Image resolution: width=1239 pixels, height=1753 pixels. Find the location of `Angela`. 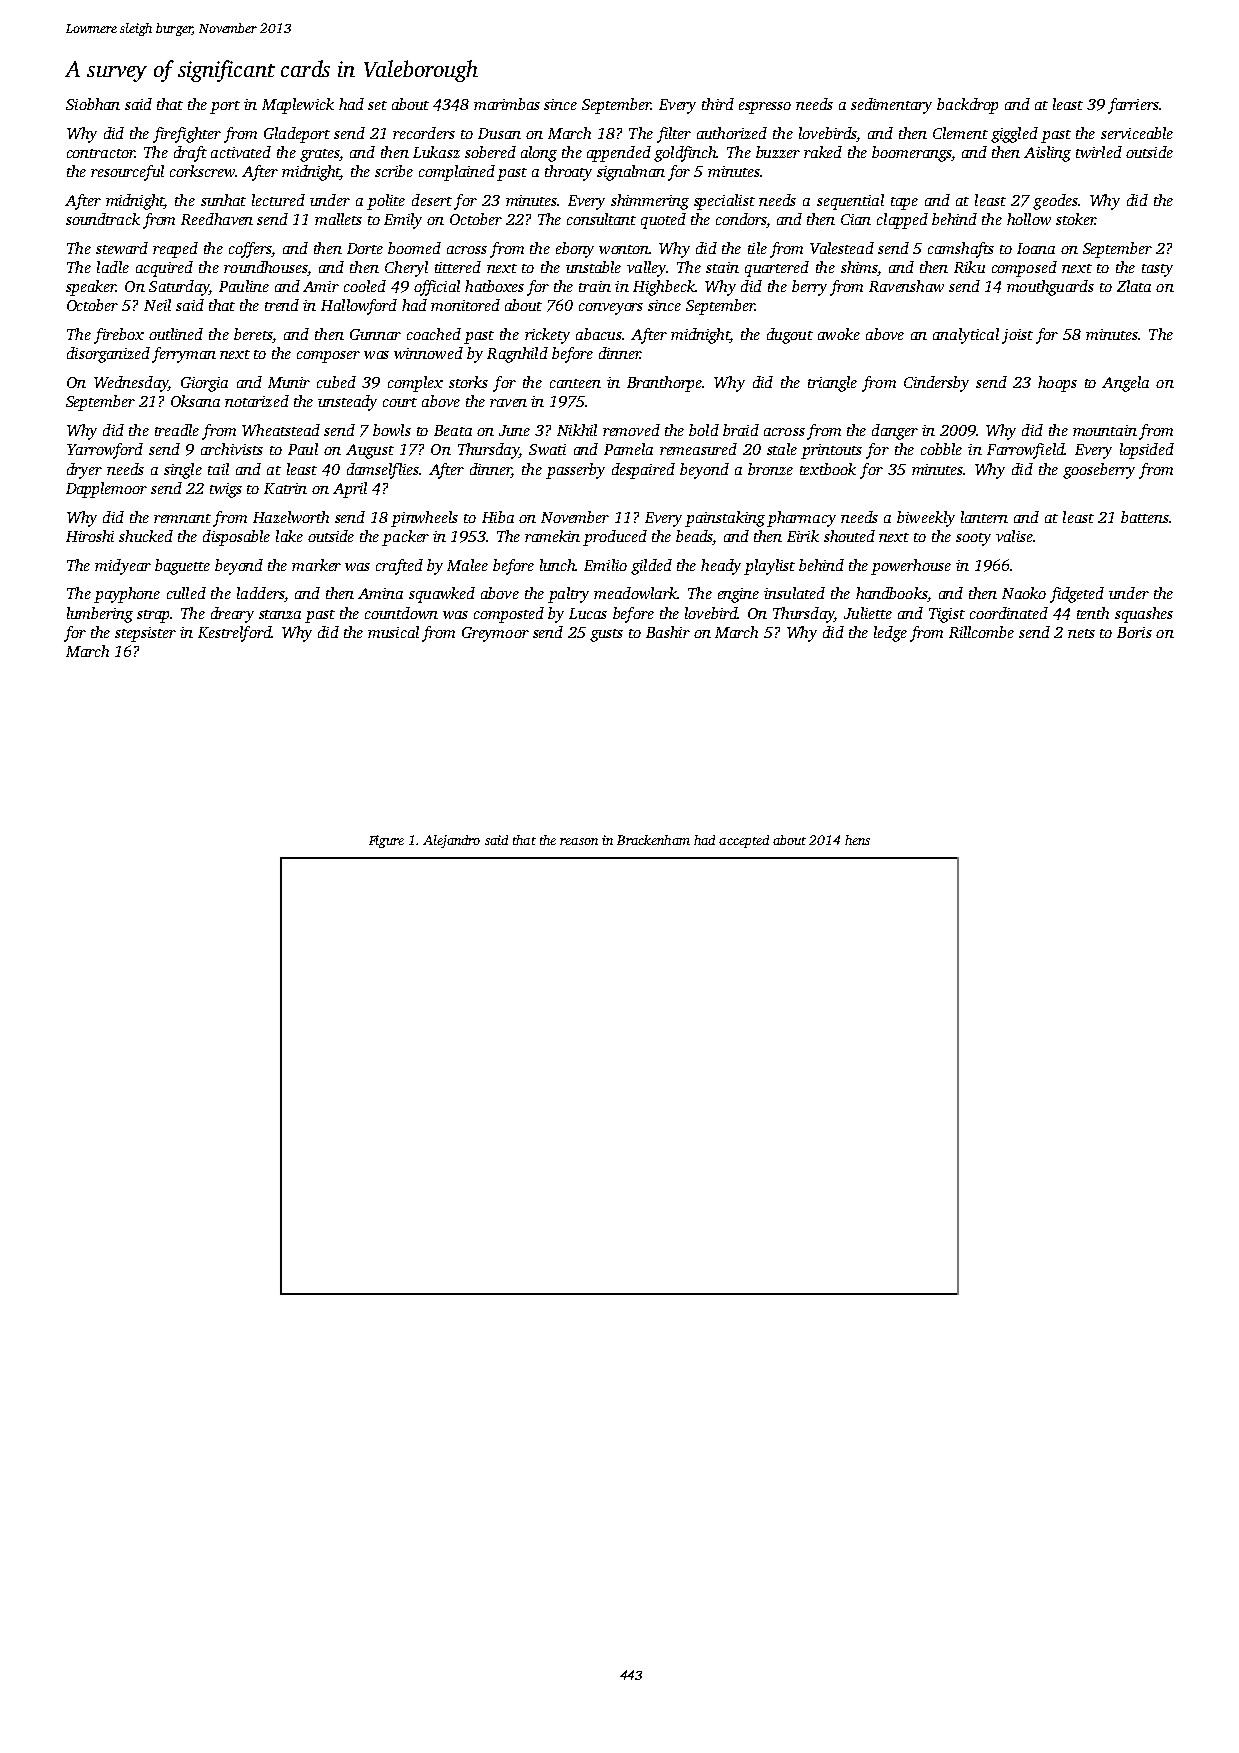

Angela is located at coordinates (1125, 384).
